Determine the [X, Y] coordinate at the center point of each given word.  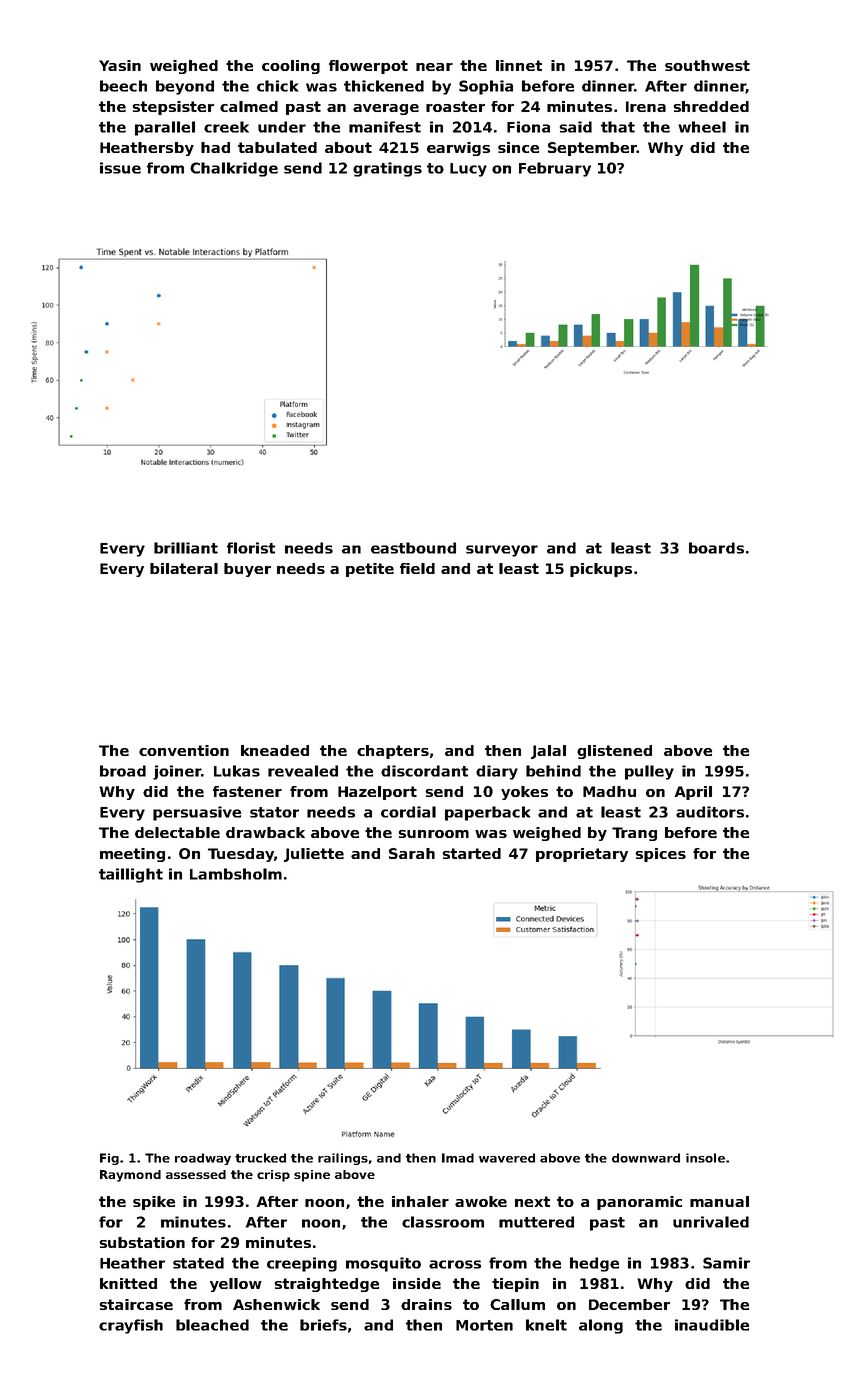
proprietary [582, 855]
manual [719, 1201]
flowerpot [368, 67]
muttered [536, 1222]
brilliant [186, 548]
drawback [265, 832]
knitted [128, 1283]
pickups [601, 570]
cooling [291, 67]
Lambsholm [236, 874]
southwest [707, 65]
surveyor [502, 551]
